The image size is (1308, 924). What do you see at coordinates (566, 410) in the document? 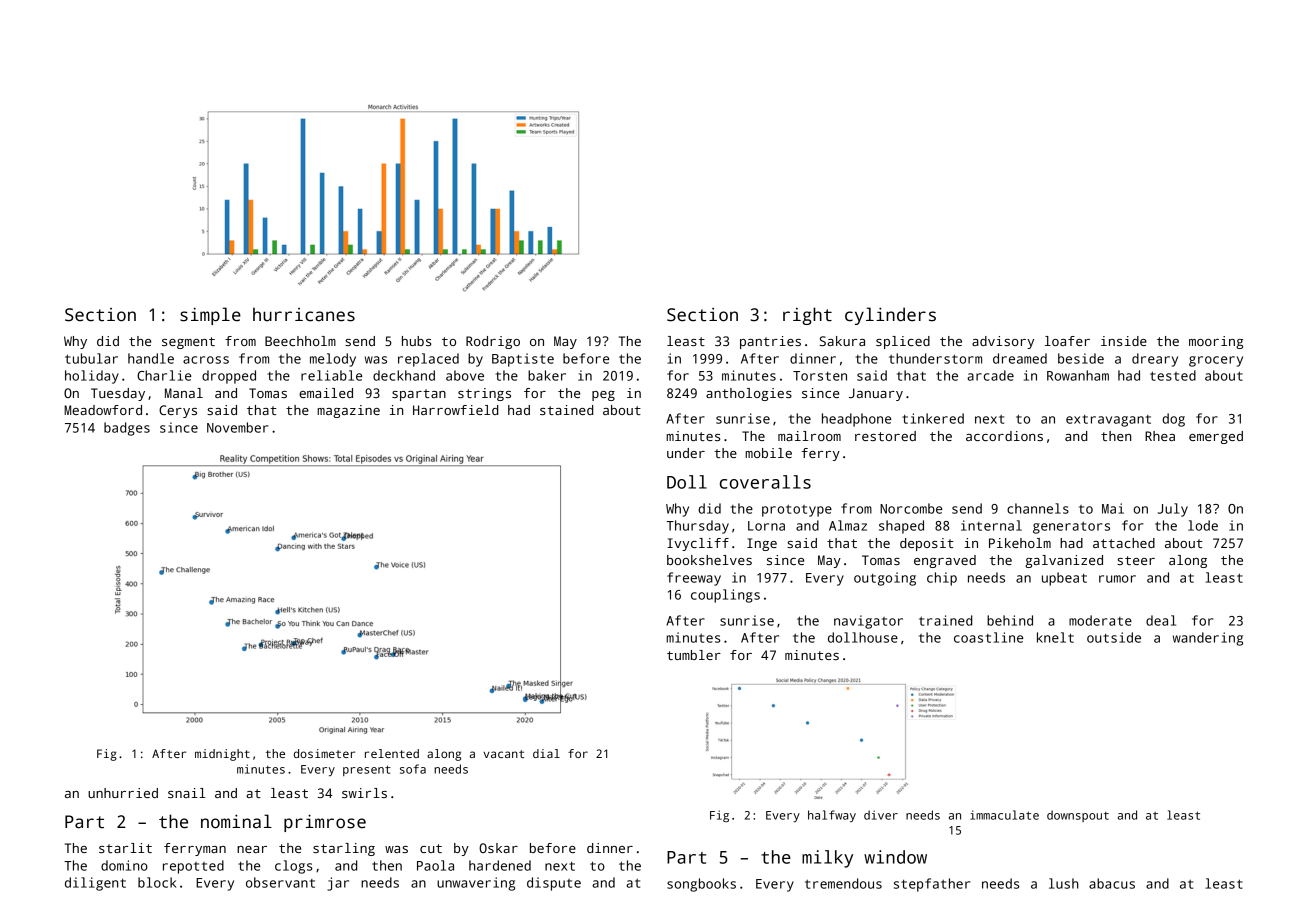
I see `stained` at bounding box center [566, 410].
